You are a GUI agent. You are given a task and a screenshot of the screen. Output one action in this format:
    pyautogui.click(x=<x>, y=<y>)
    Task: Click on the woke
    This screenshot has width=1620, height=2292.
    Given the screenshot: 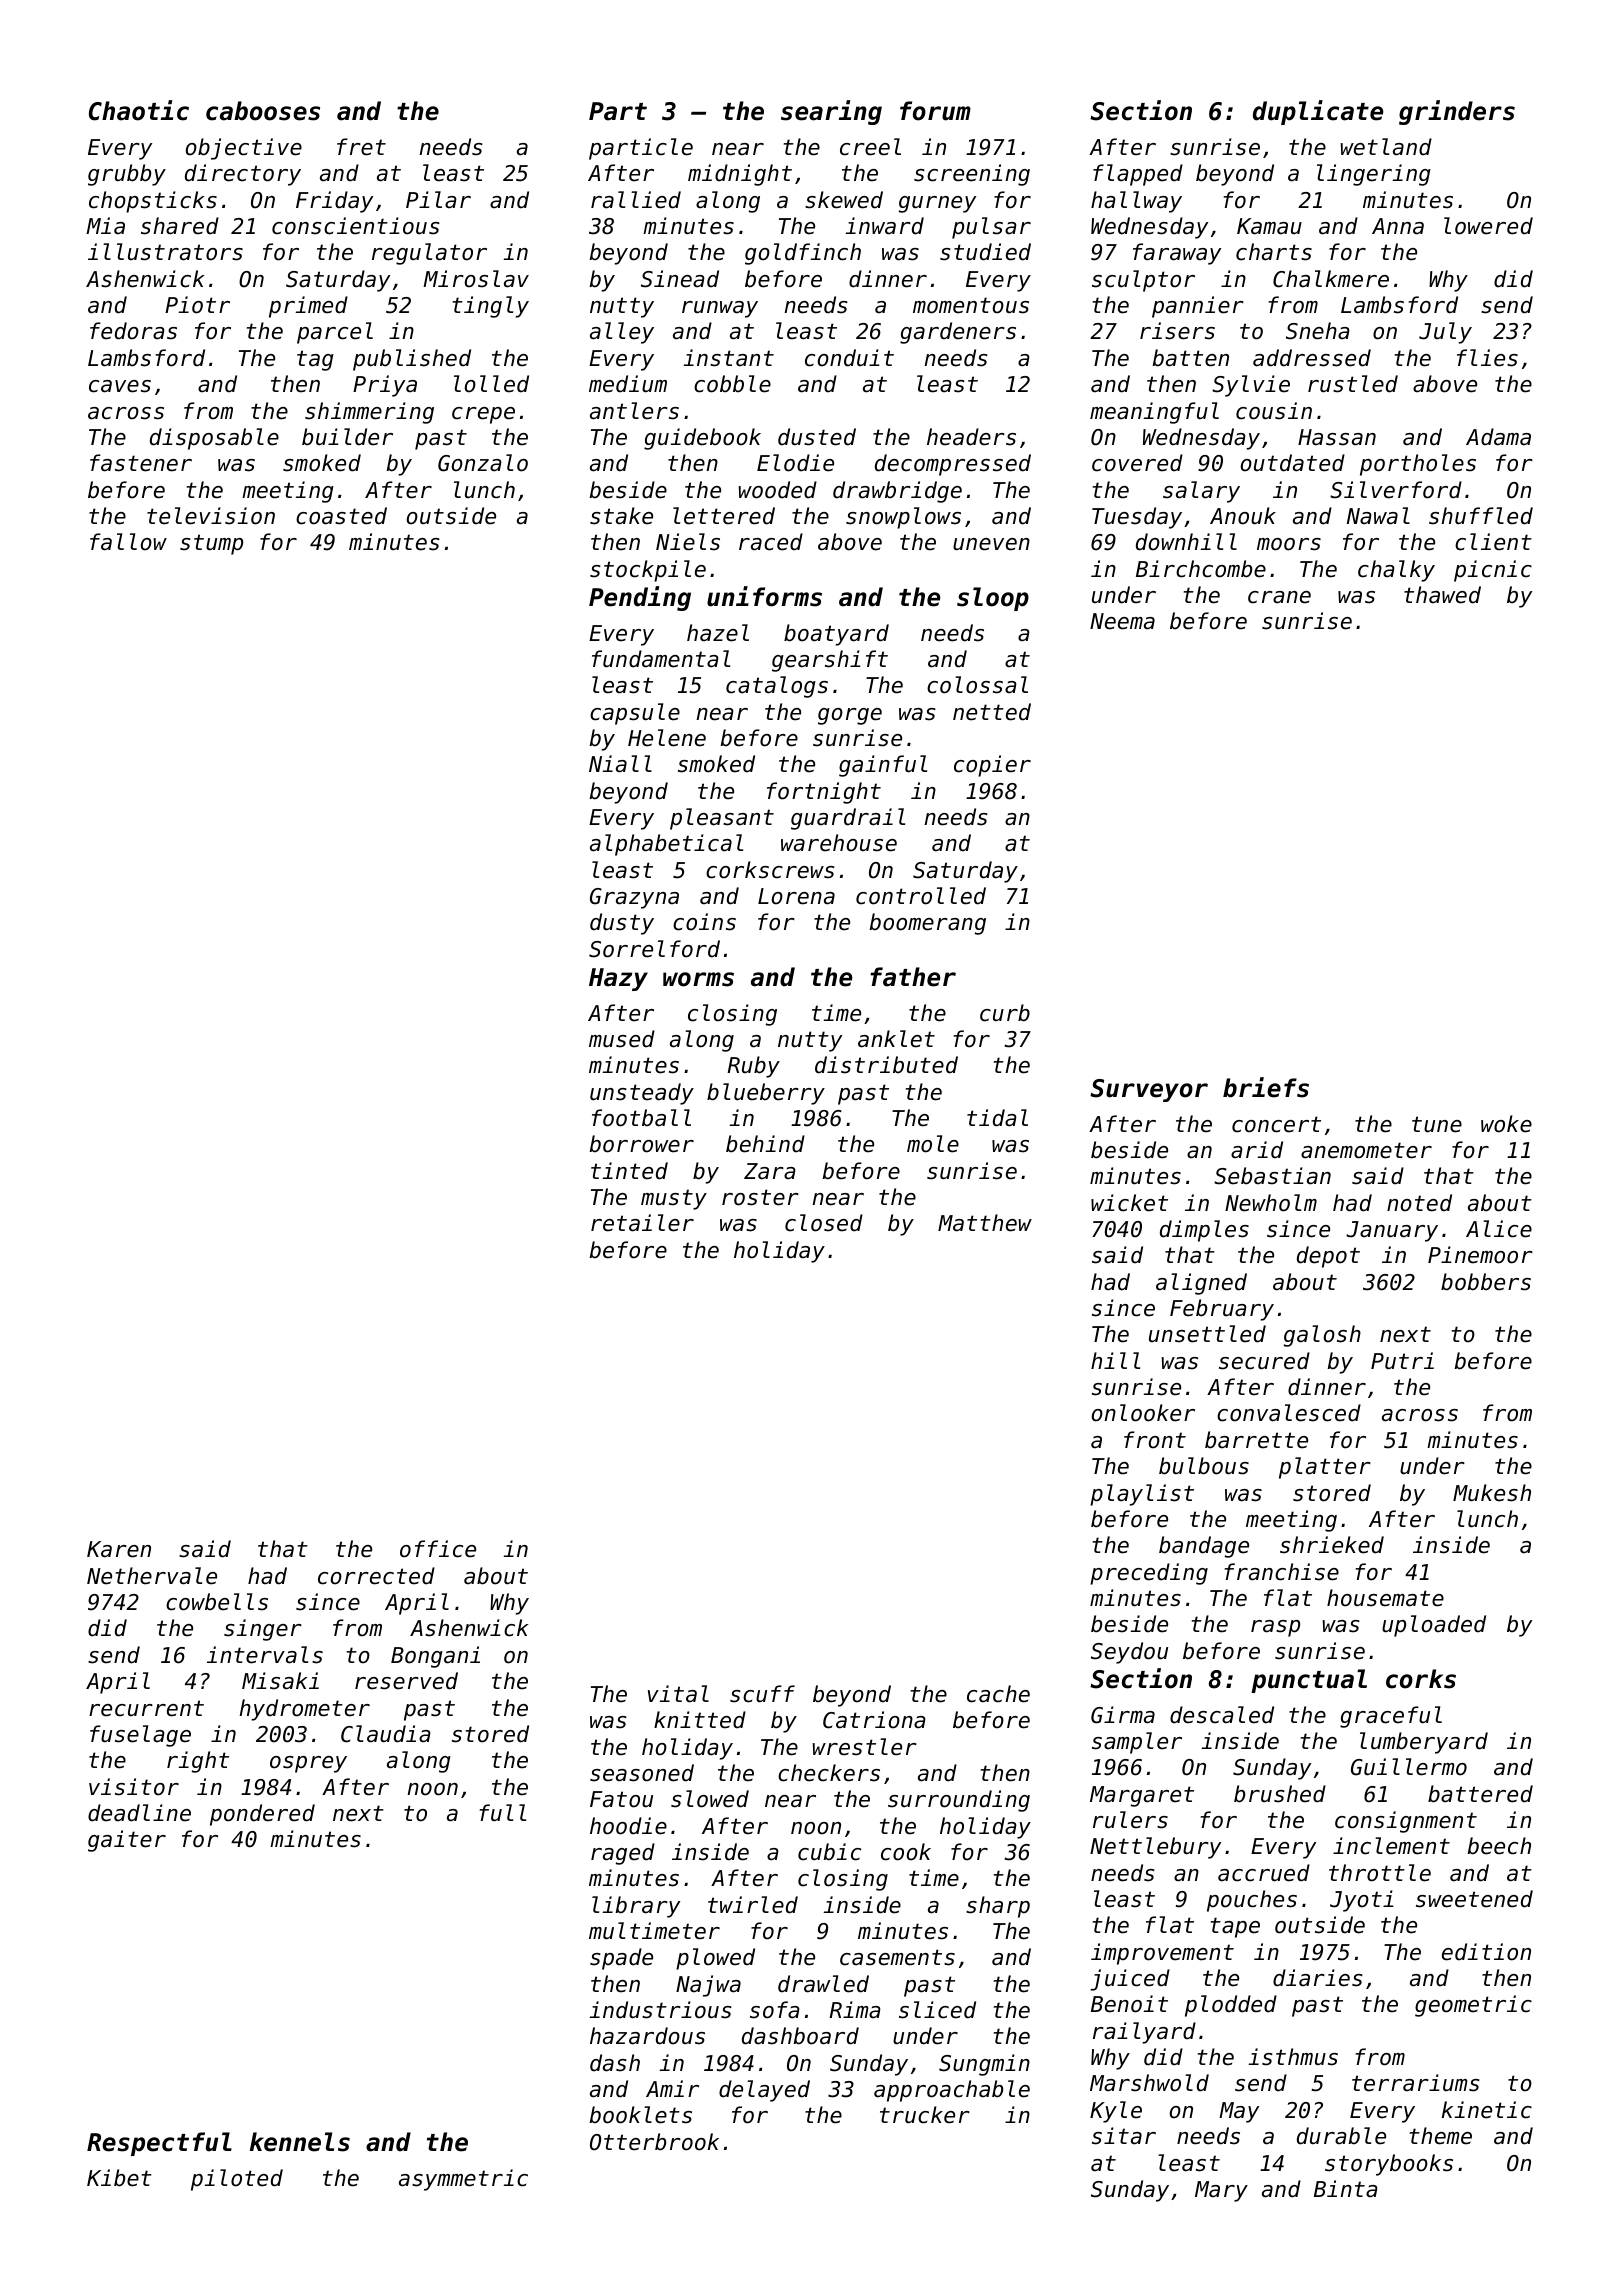 What is the action you would take?
    pyautogui.click(x=1506, y=1124)
